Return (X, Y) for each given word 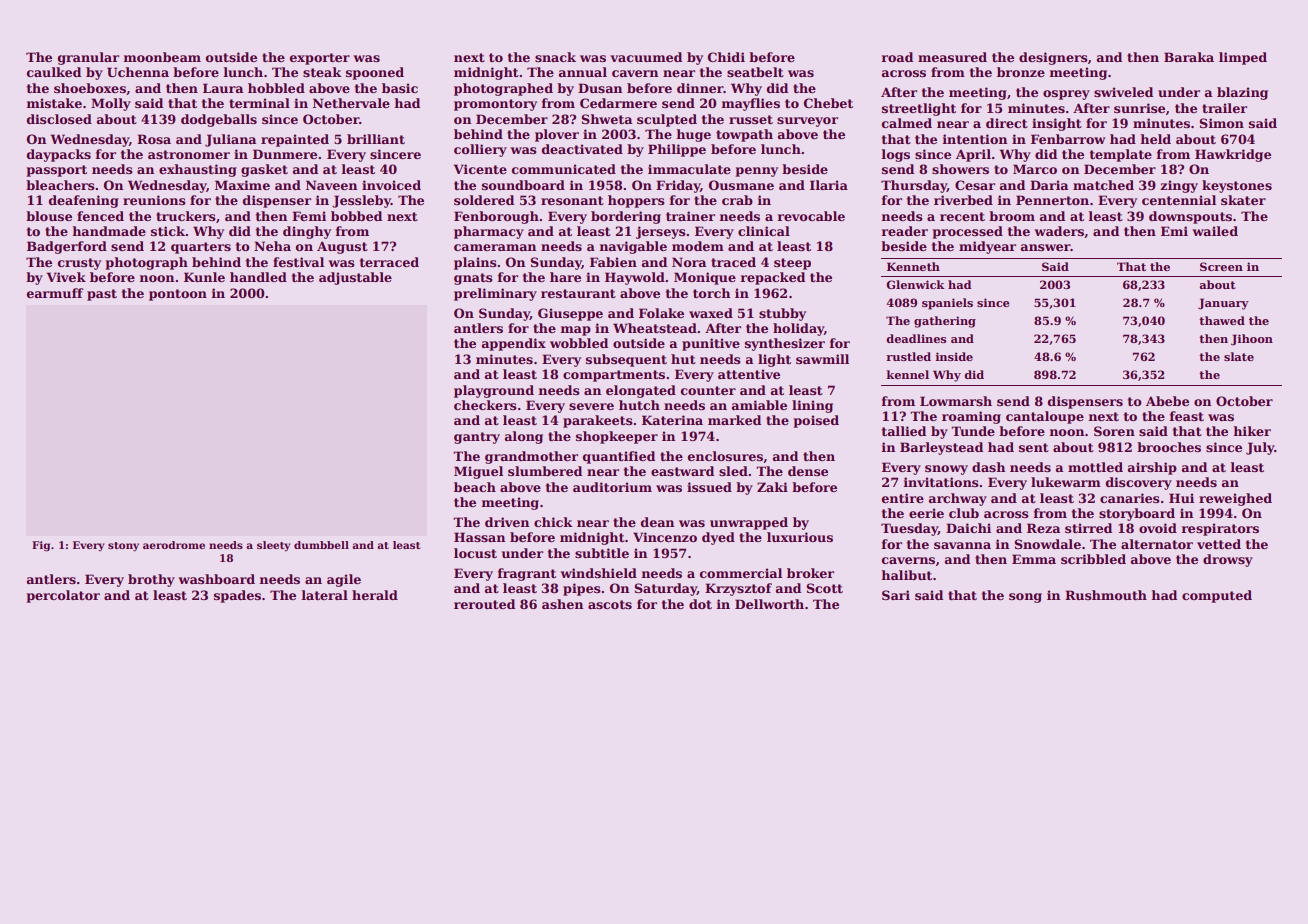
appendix (514, 344)
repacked (772, 278)
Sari (896, 595)
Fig (41, 546)
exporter (320, 59)
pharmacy (489, 232)
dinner (700, 88)
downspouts (1190, 217)
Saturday (665, 589)
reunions (154, 200)
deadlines (916, 338)
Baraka (1189, 57)
